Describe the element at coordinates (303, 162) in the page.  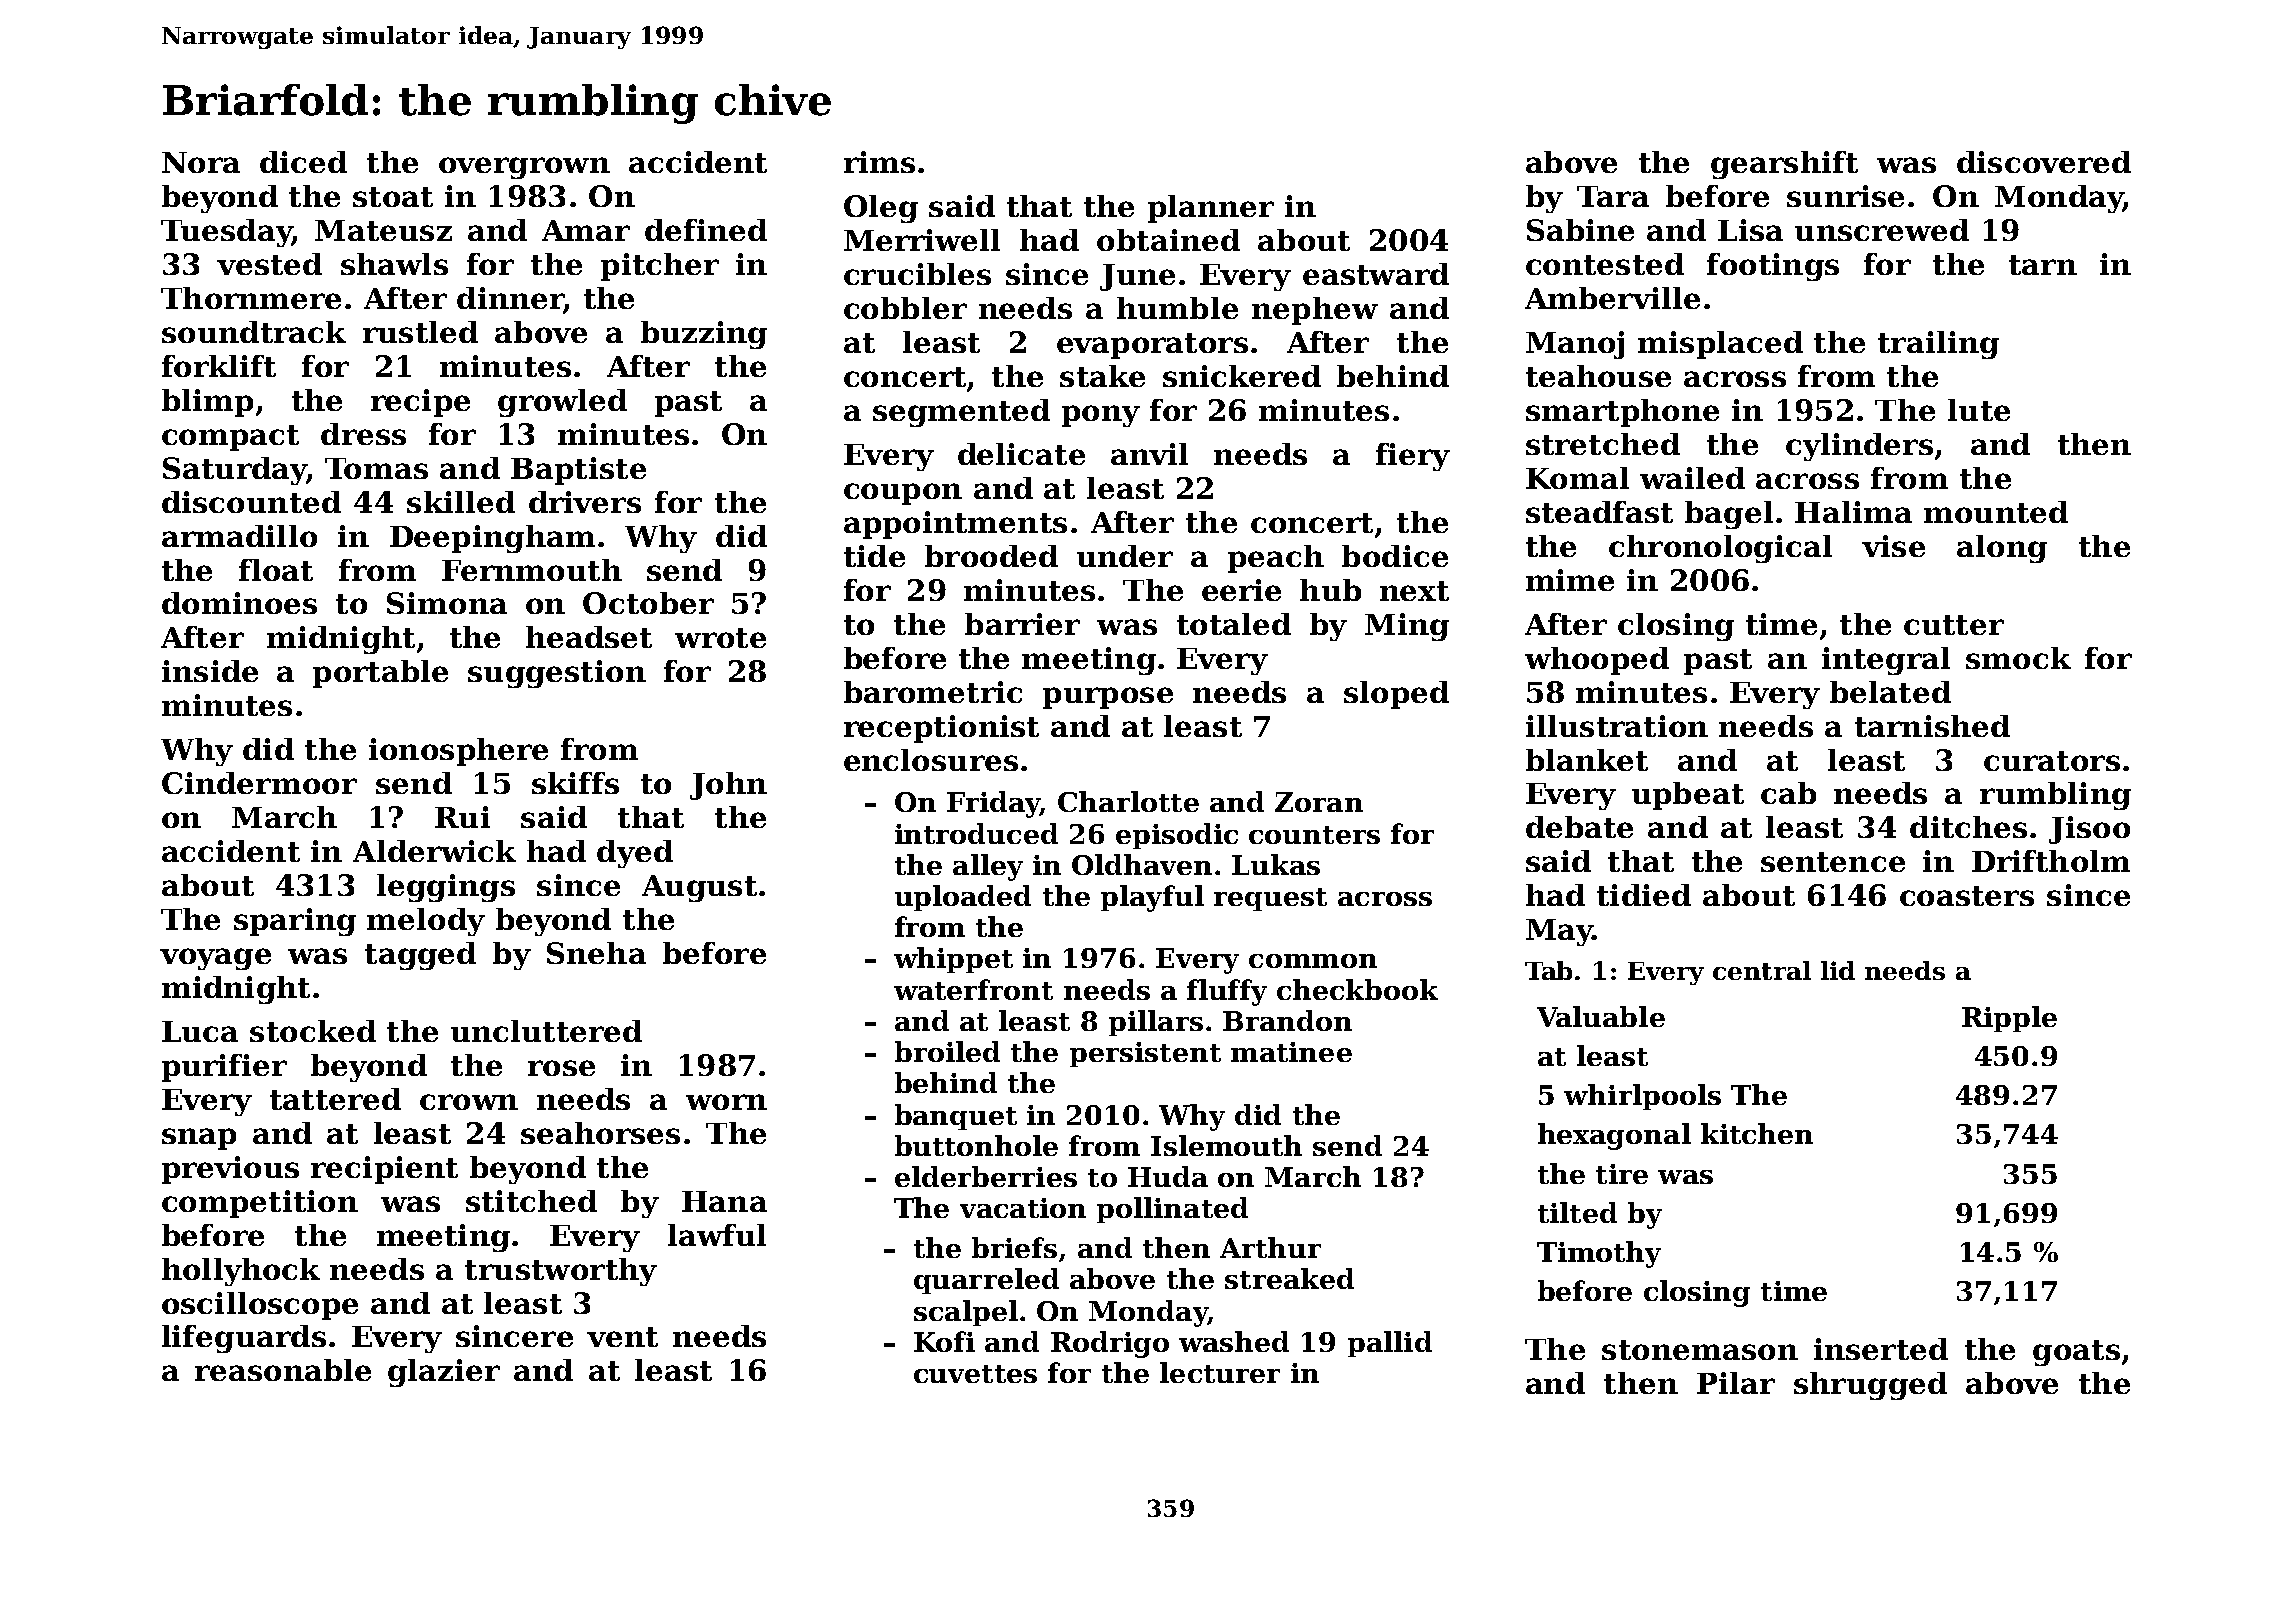
I see `diced` at that location.
